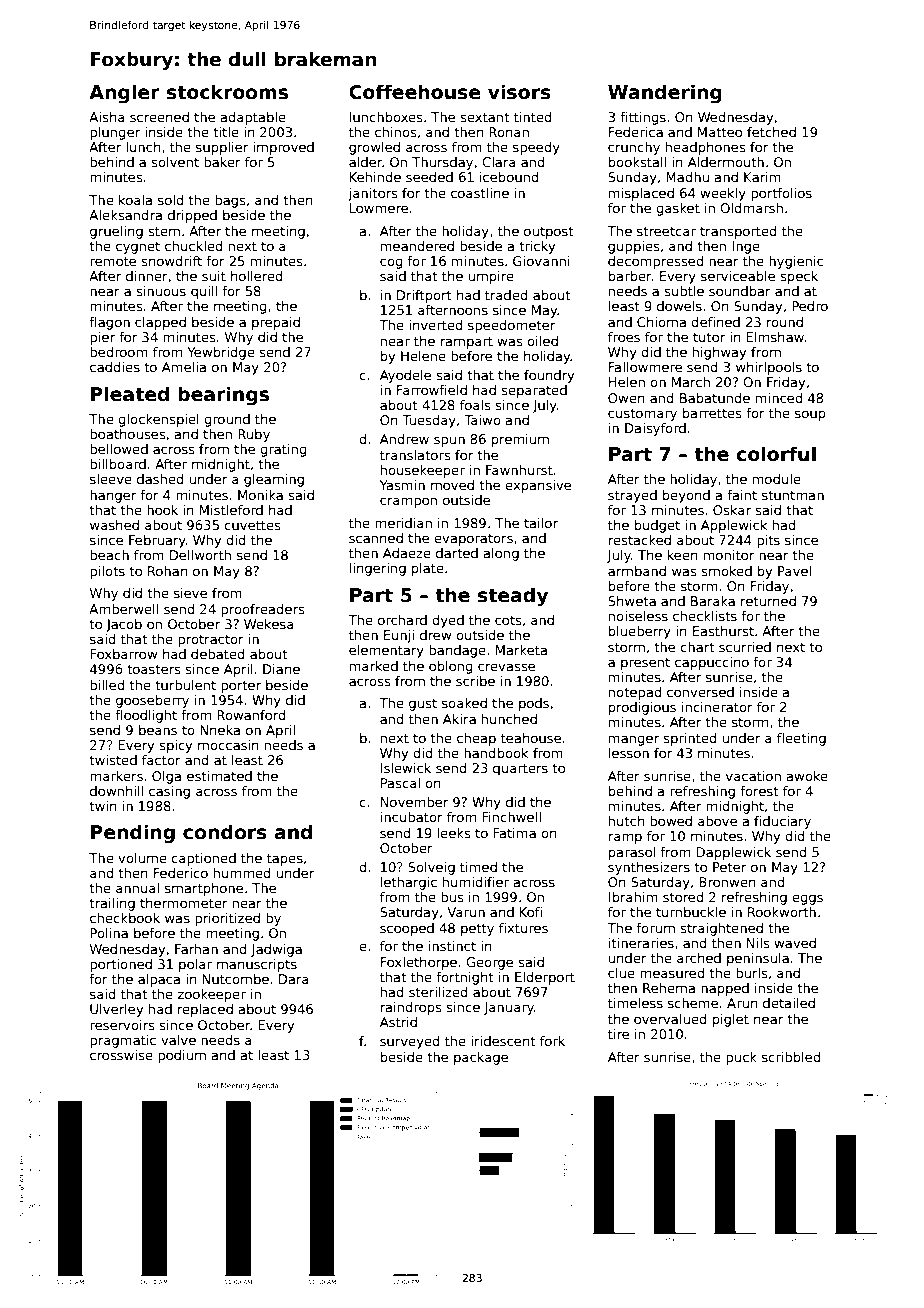  Describe the element at coordinates (511, 817) in the page. I see `Finchwell` at that location.
